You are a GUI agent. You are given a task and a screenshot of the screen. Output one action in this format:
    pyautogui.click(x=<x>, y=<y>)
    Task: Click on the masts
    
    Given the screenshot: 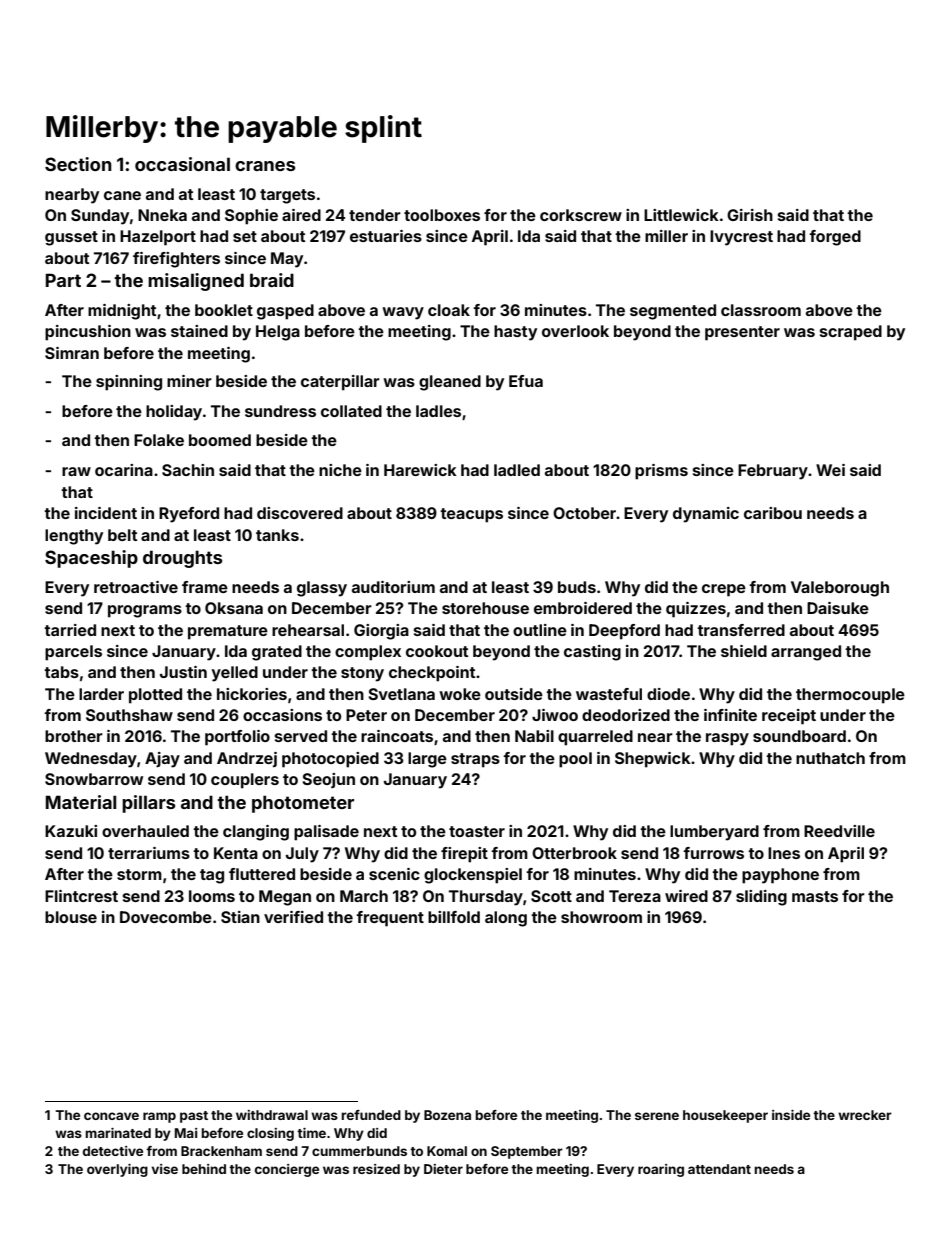 What is the action you would take?
    pyautogui.click(x=815, y=896)
